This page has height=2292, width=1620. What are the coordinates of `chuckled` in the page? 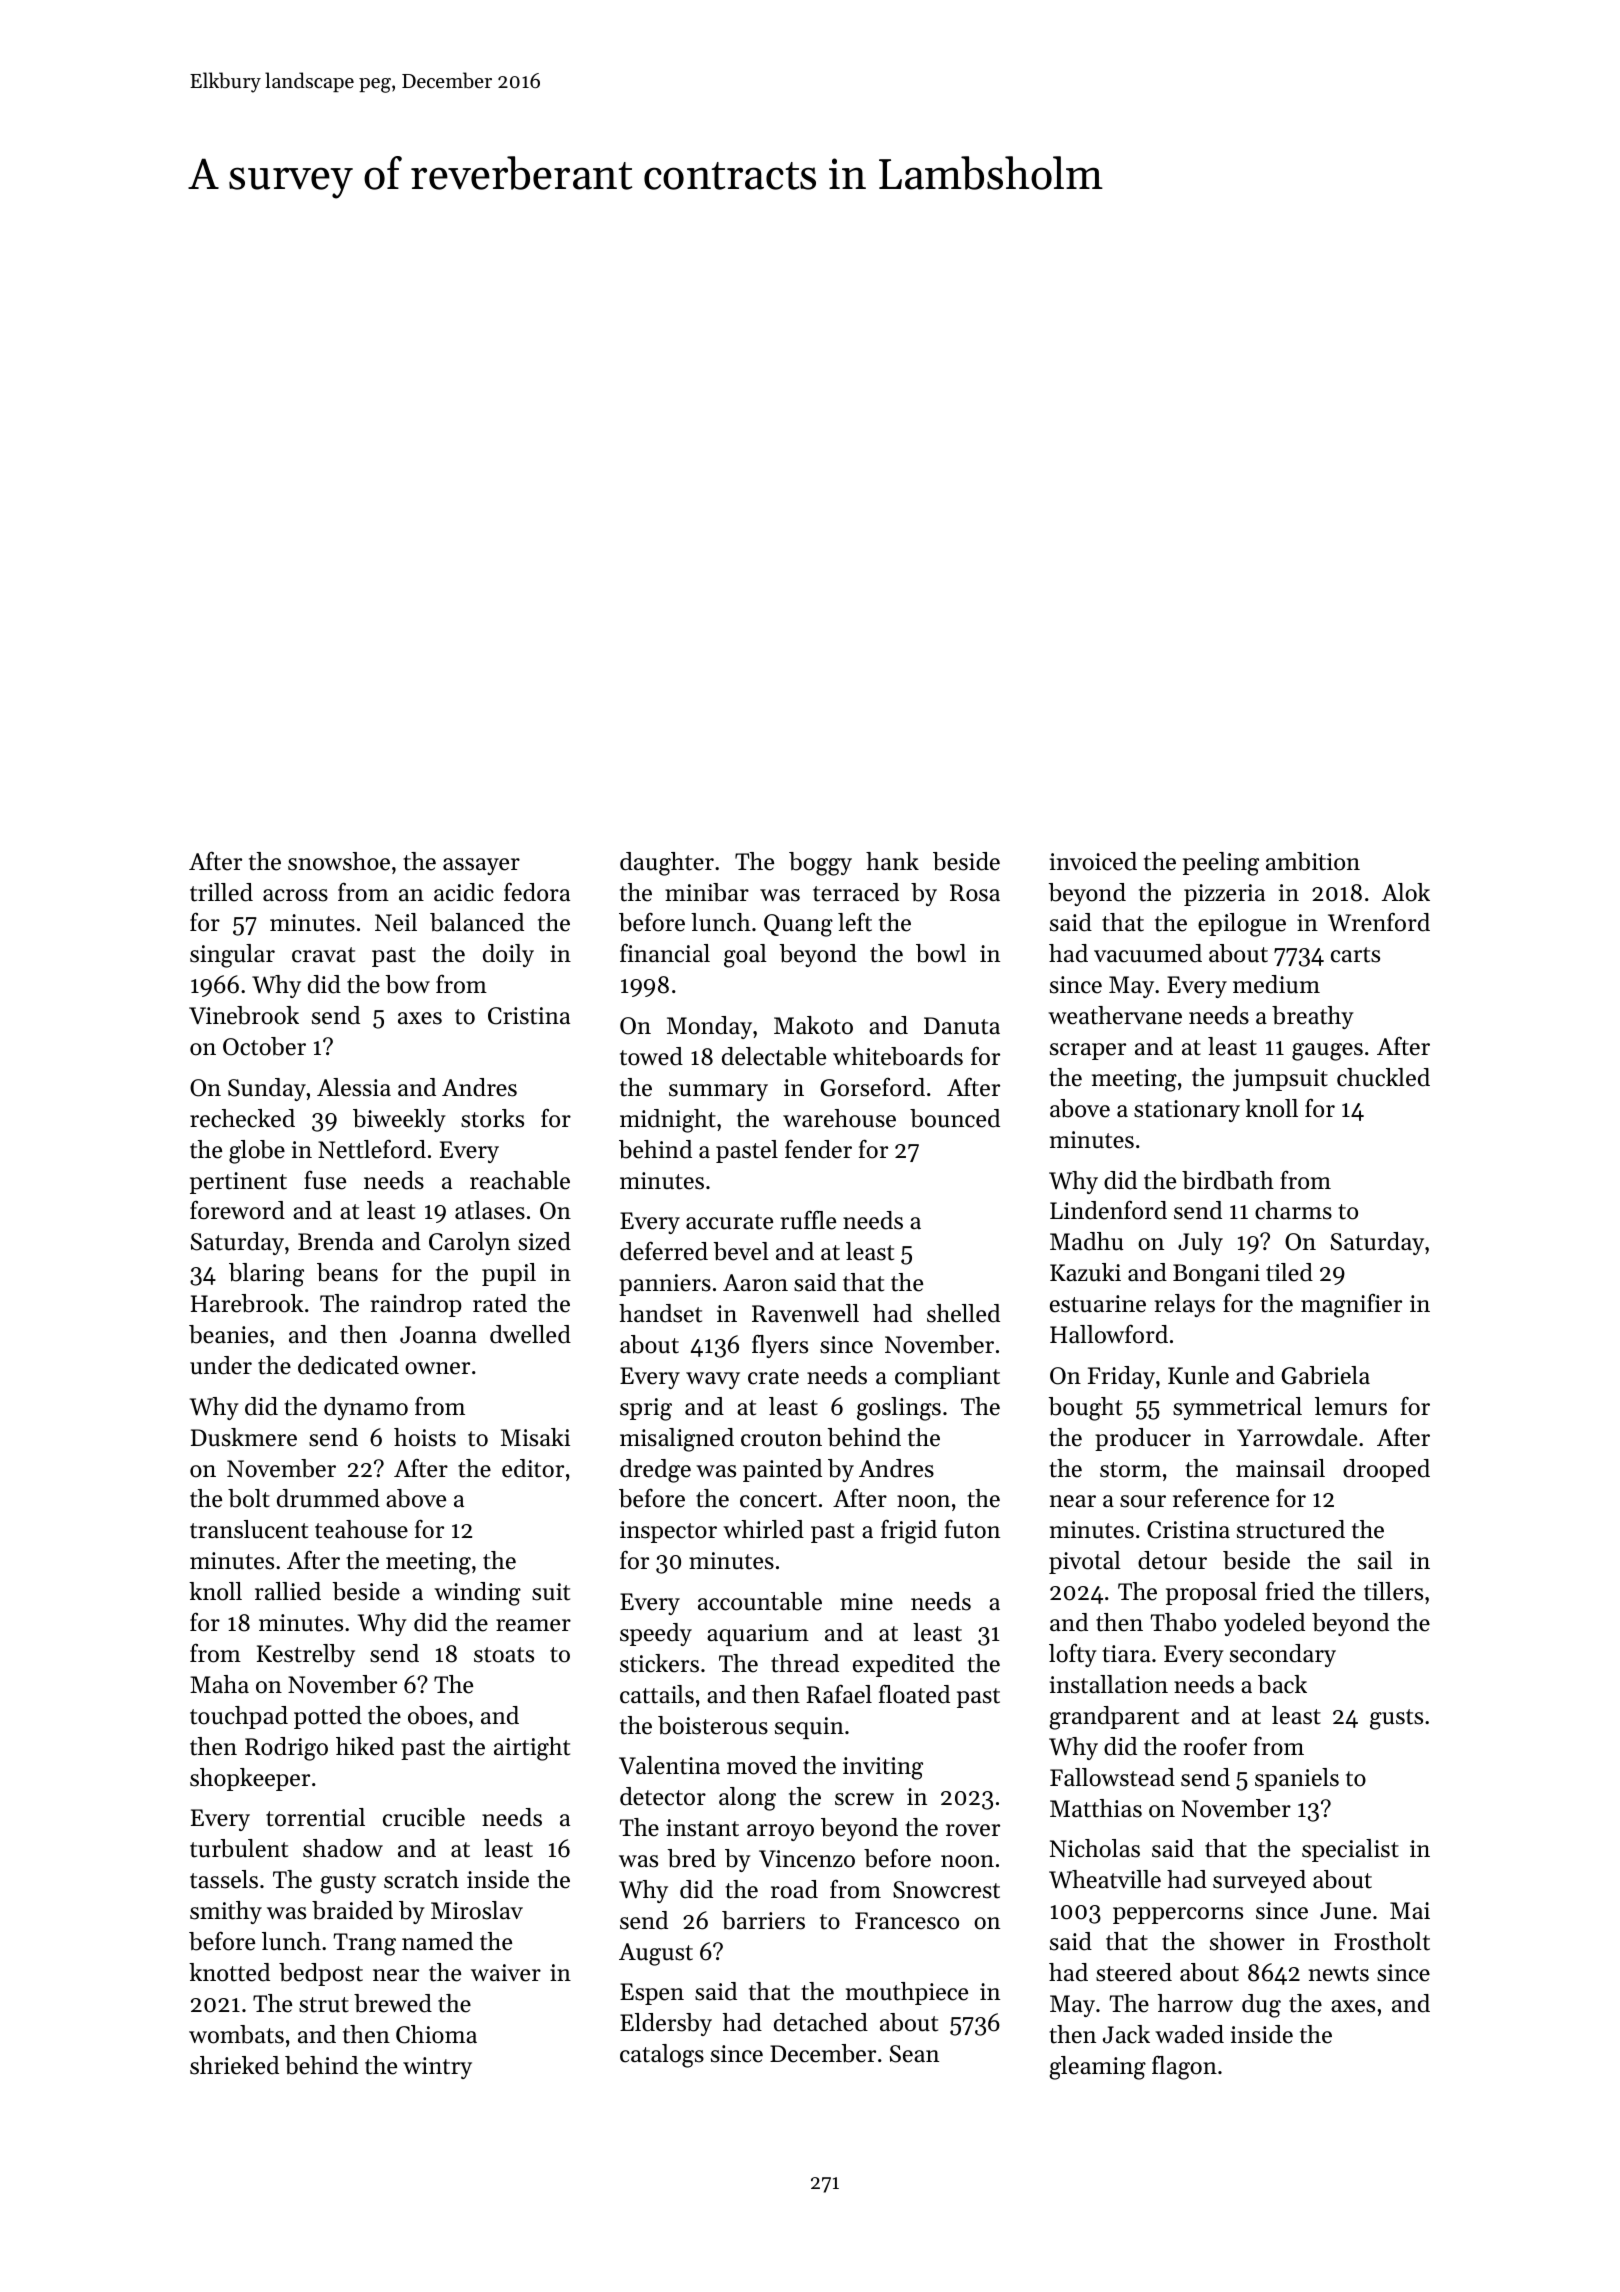 It's located at (1383, 1077).
